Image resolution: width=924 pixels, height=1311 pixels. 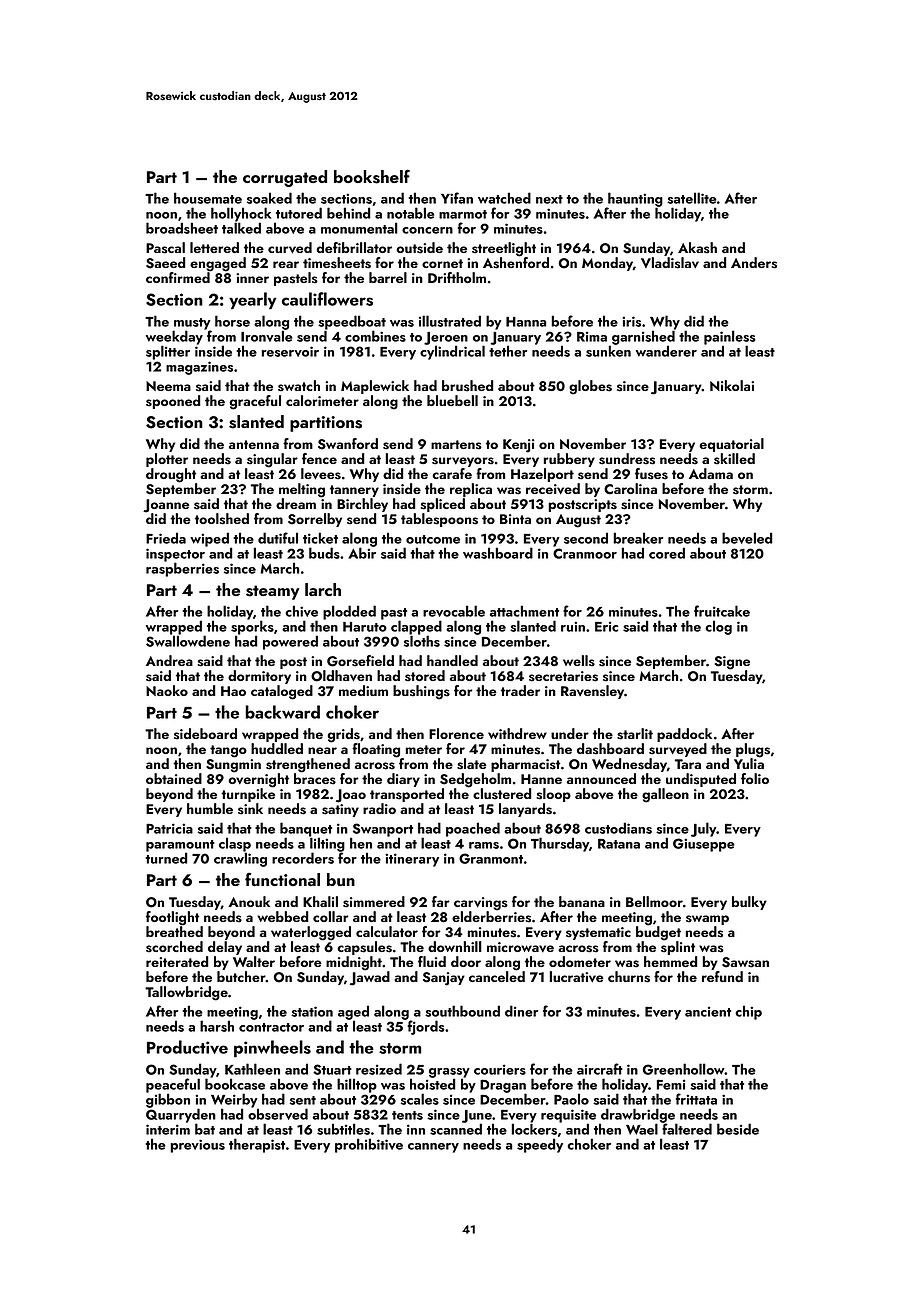 I want to click on far, so click(x=440, y=901).
